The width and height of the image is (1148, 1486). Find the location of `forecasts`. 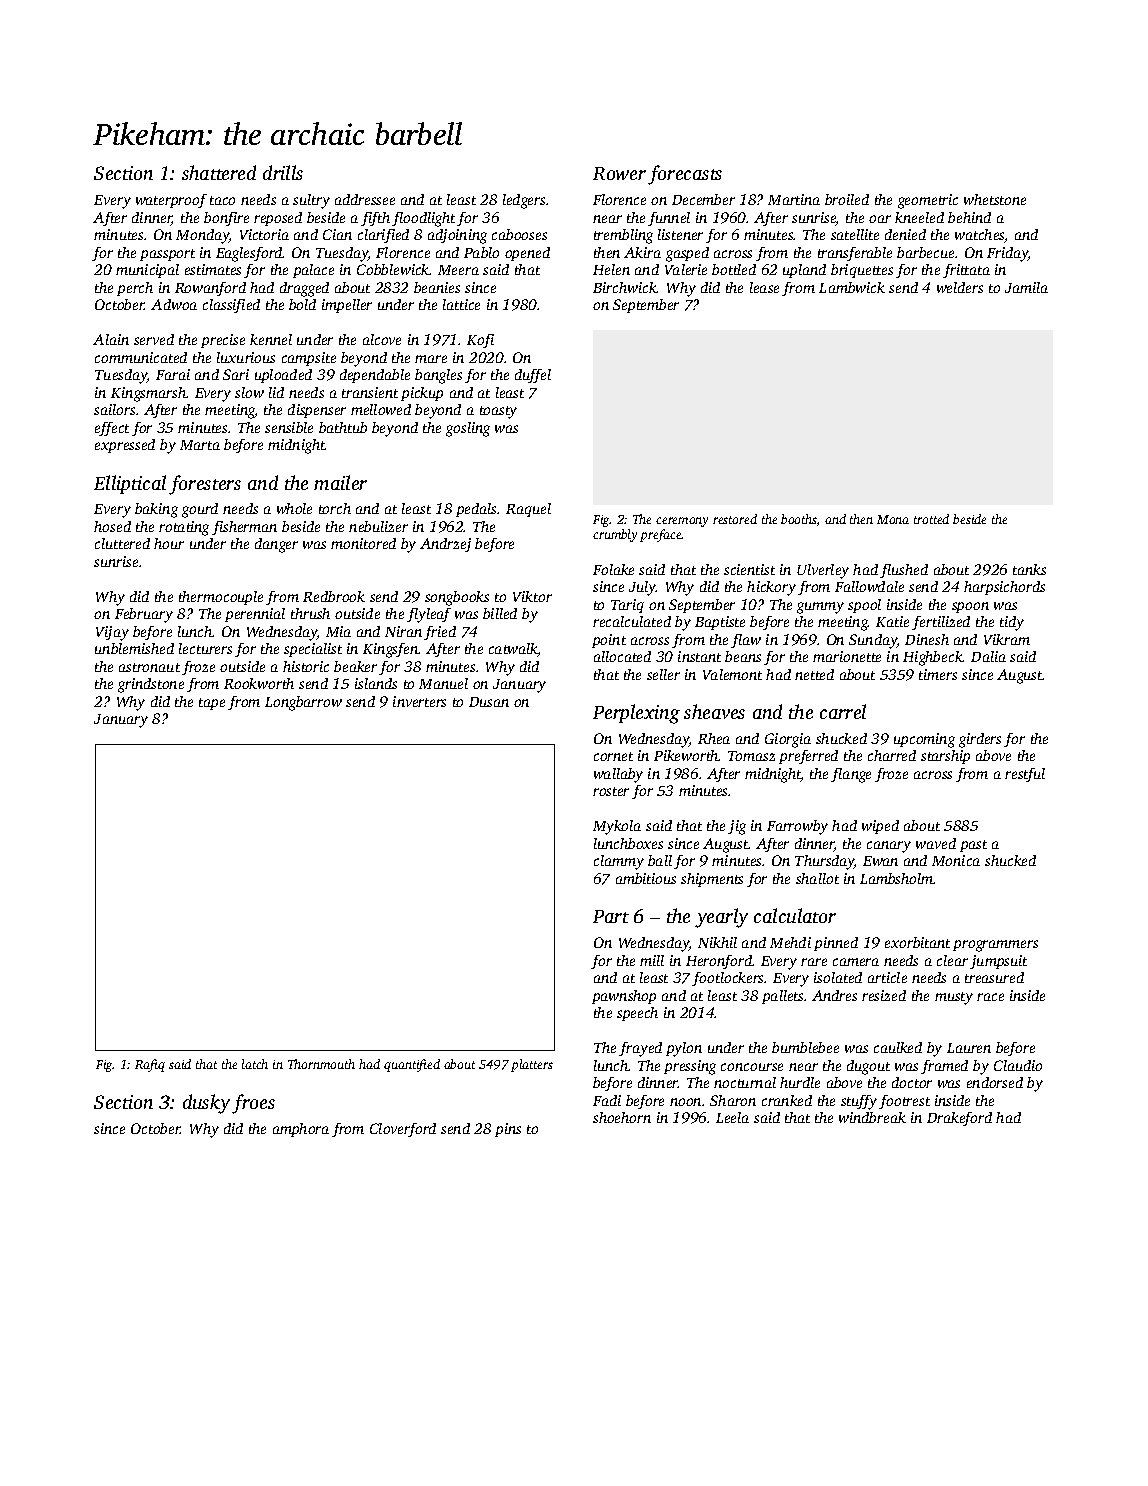

forecasts is located at coordinates (685, 175).
